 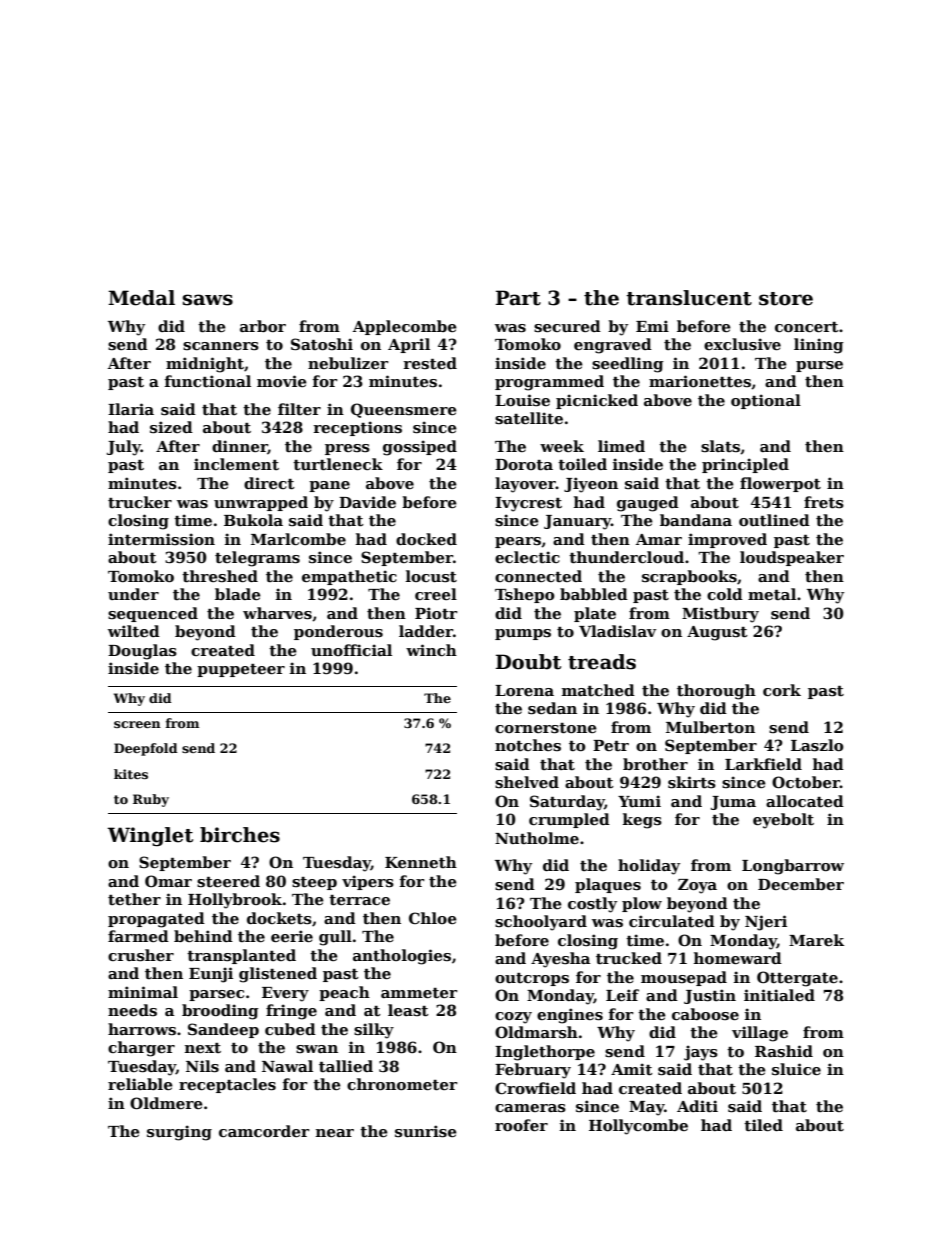 I want to click on ponderous, so click(x=338, y=632).
